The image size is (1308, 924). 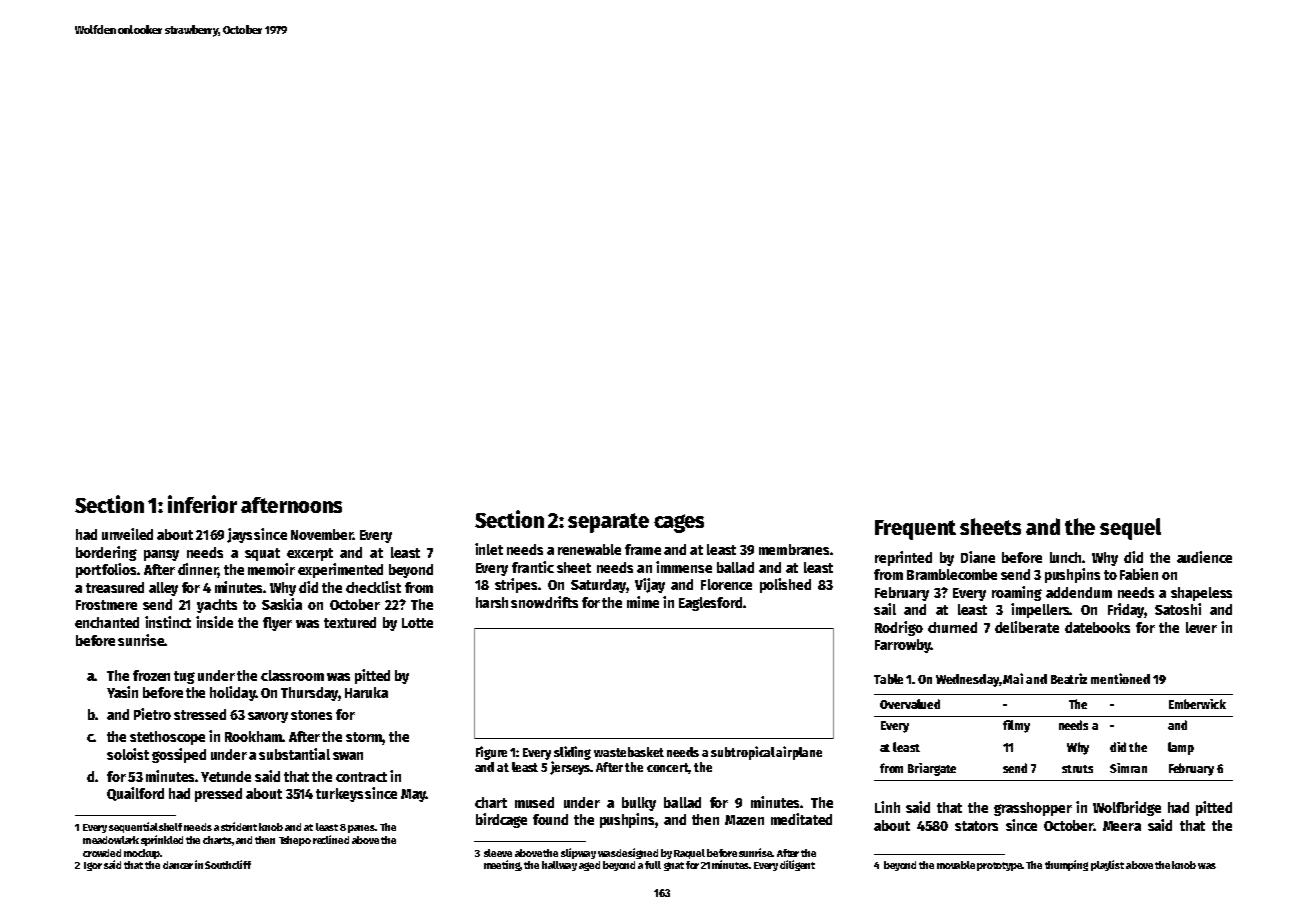 I want to click on November, so click(x=322, y=534).
